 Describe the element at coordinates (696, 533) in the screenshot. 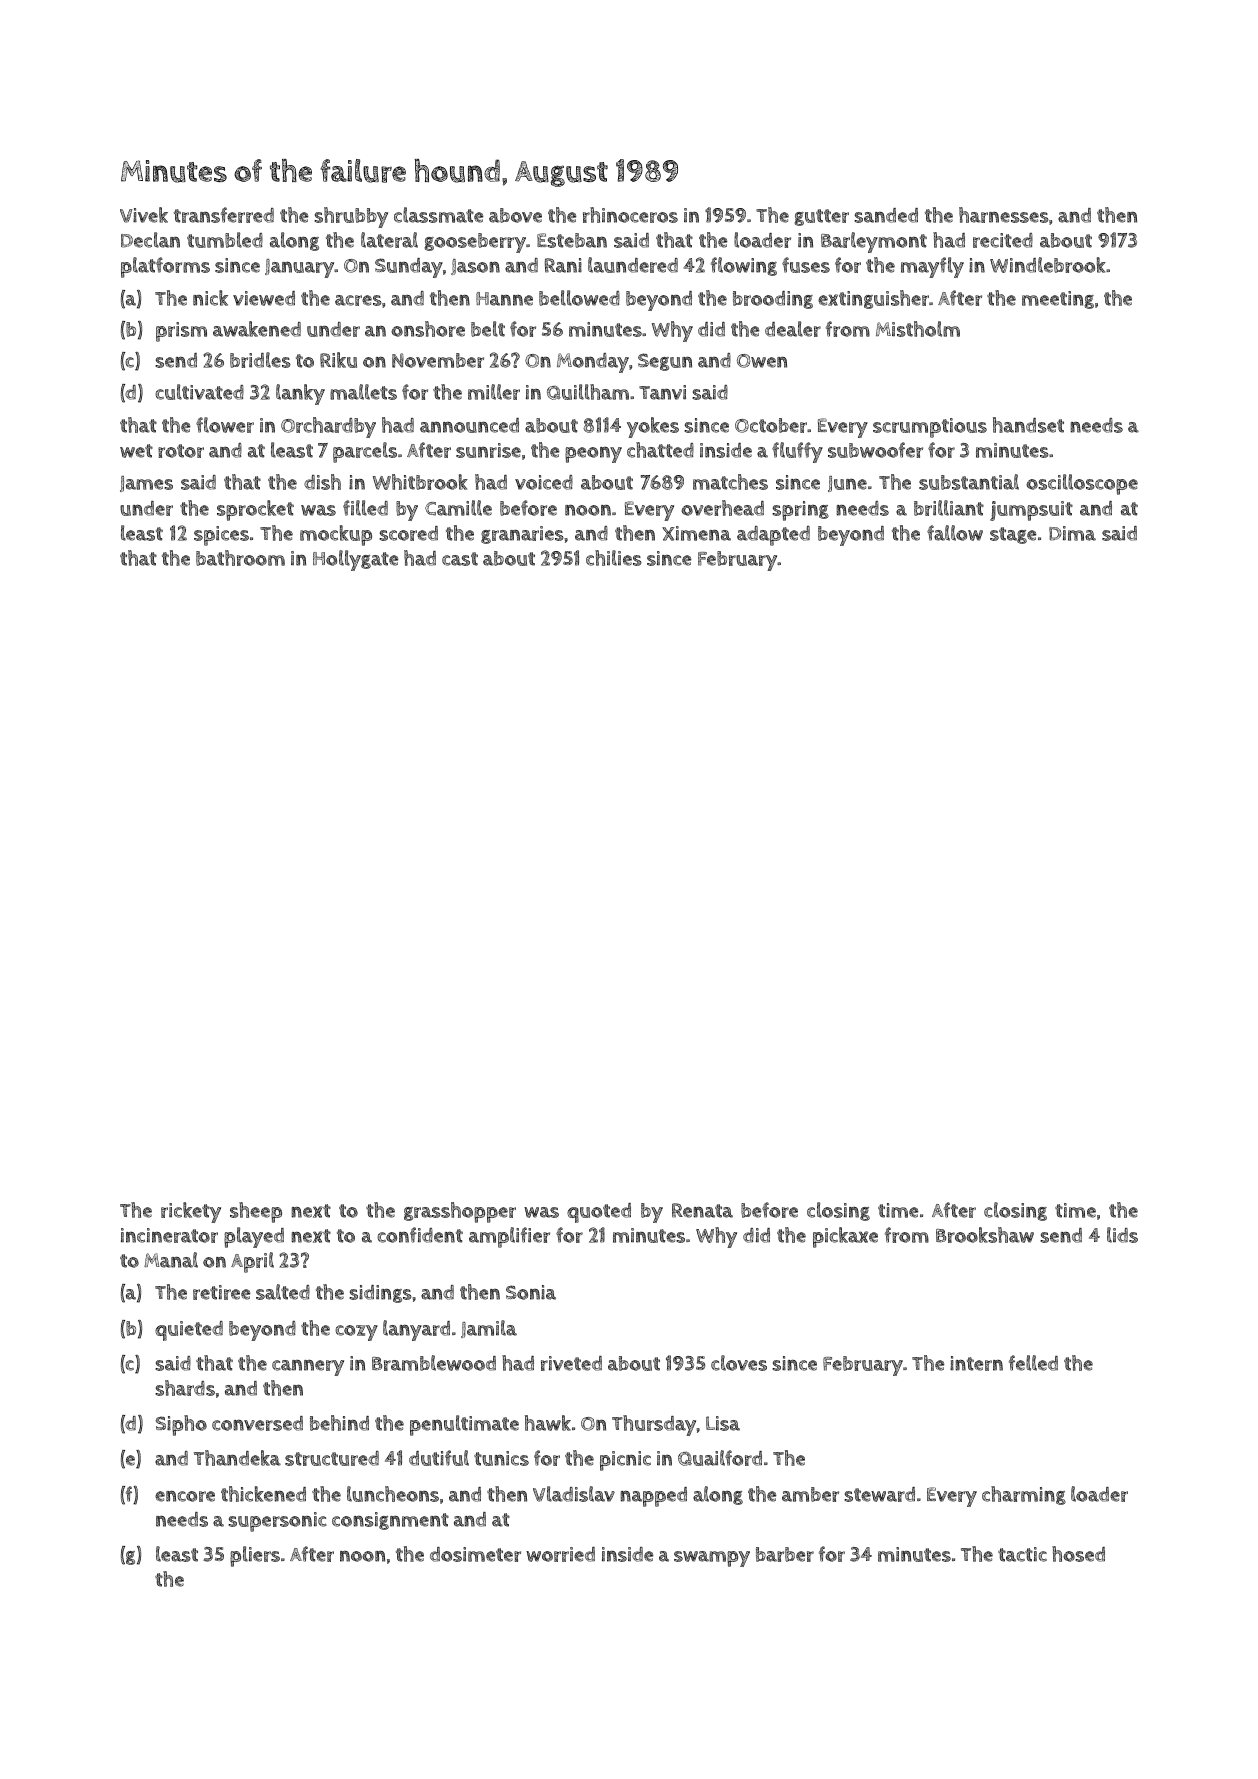

I see `Ximena` at that location.
